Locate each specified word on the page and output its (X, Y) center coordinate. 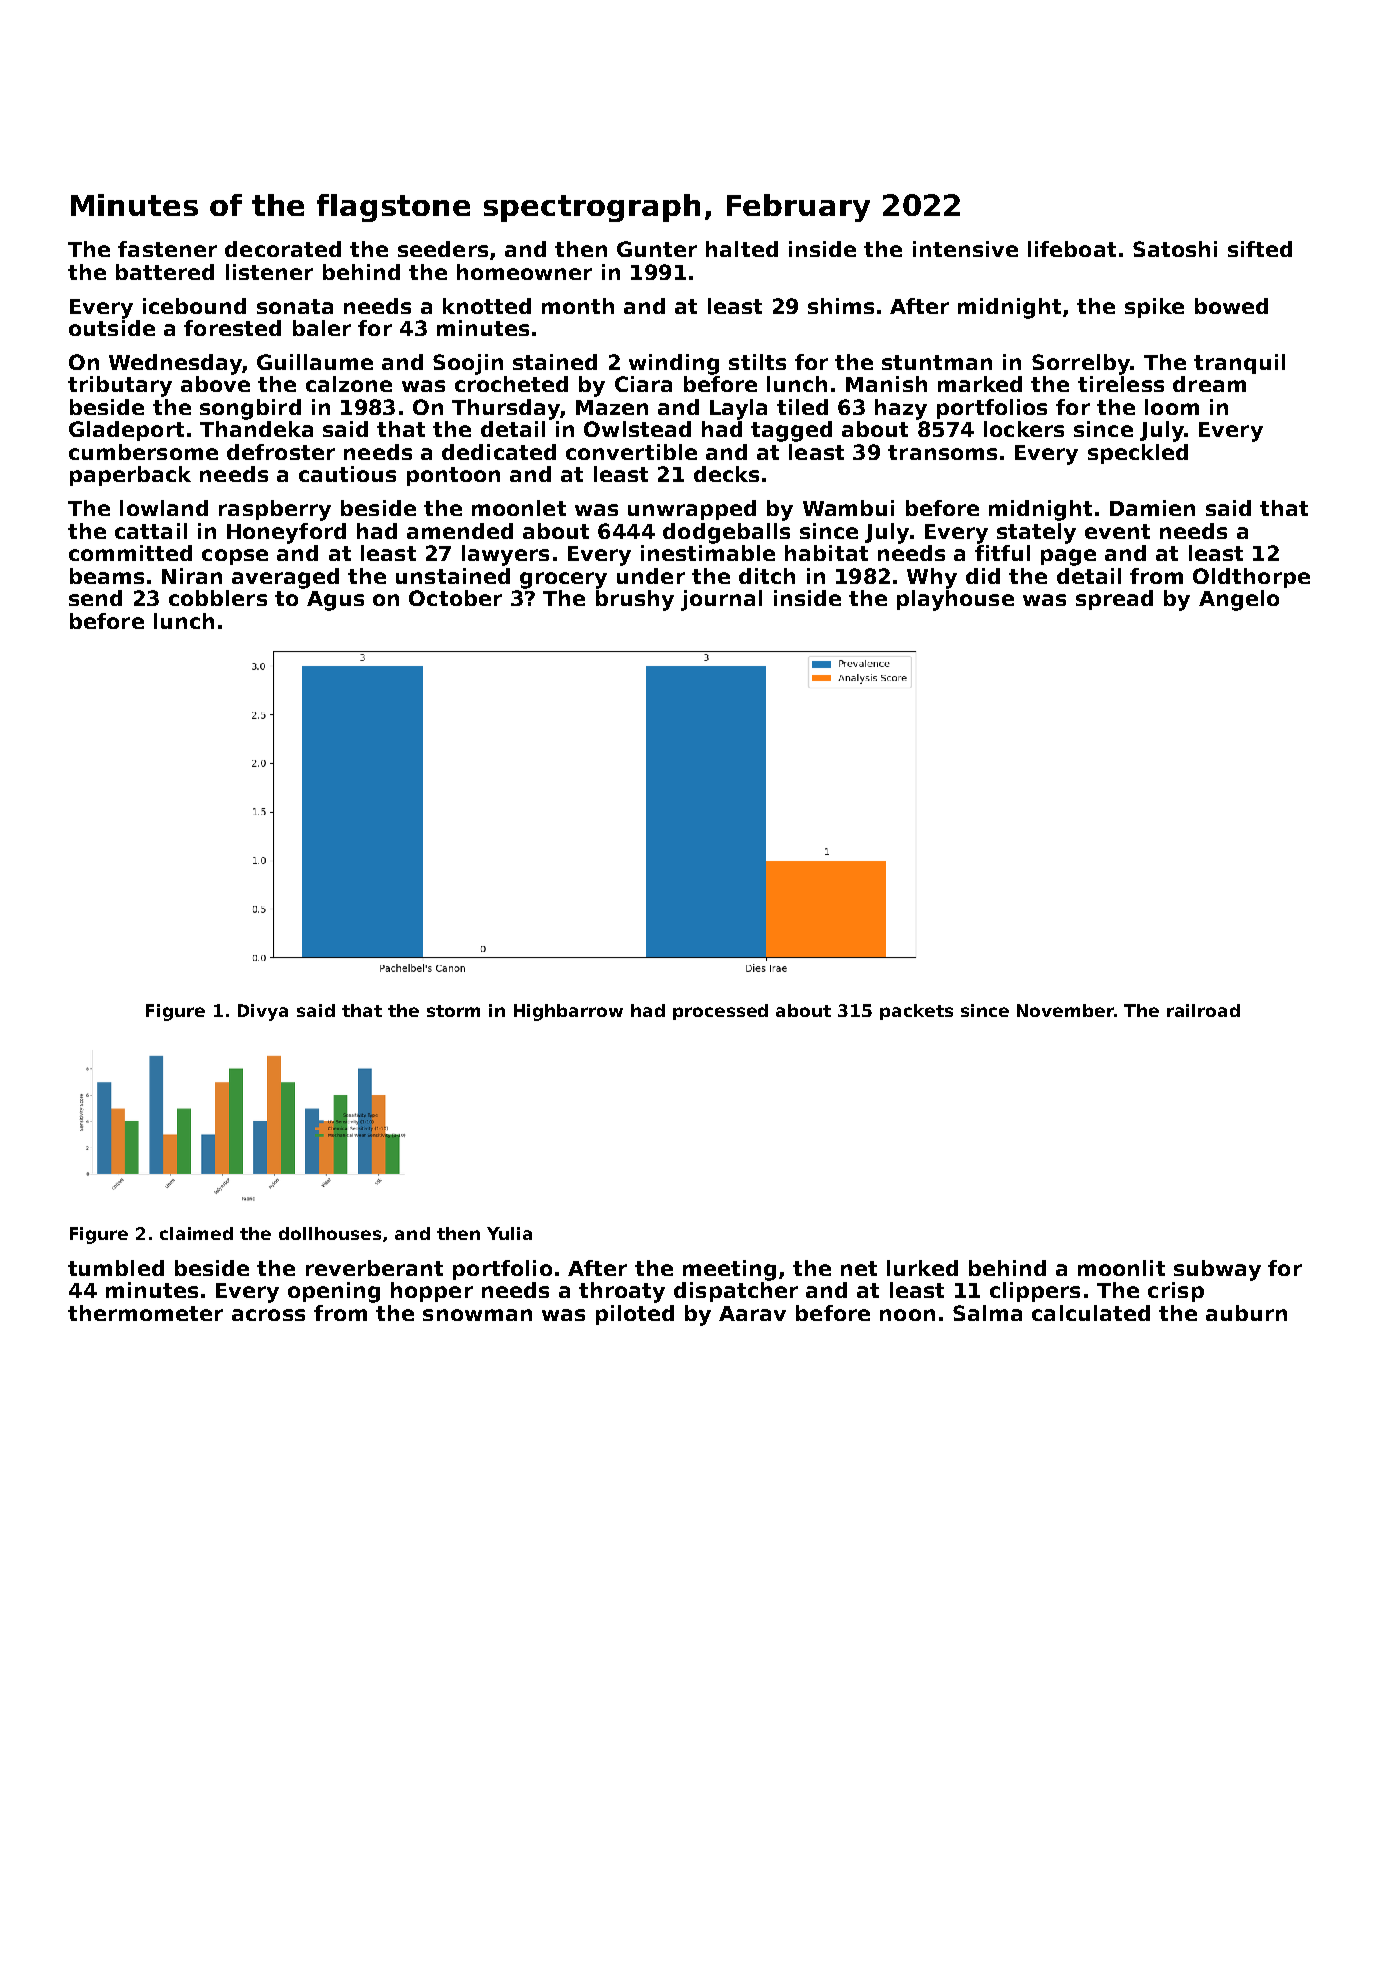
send (95, 598)
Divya (263, 1012)
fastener (167, 249)
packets (916, 1012)
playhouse (955, 600)
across (268, 1315)
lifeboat (1072, 249)
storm (453, 1011)
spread (1114, 600)
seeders (443, 249)
